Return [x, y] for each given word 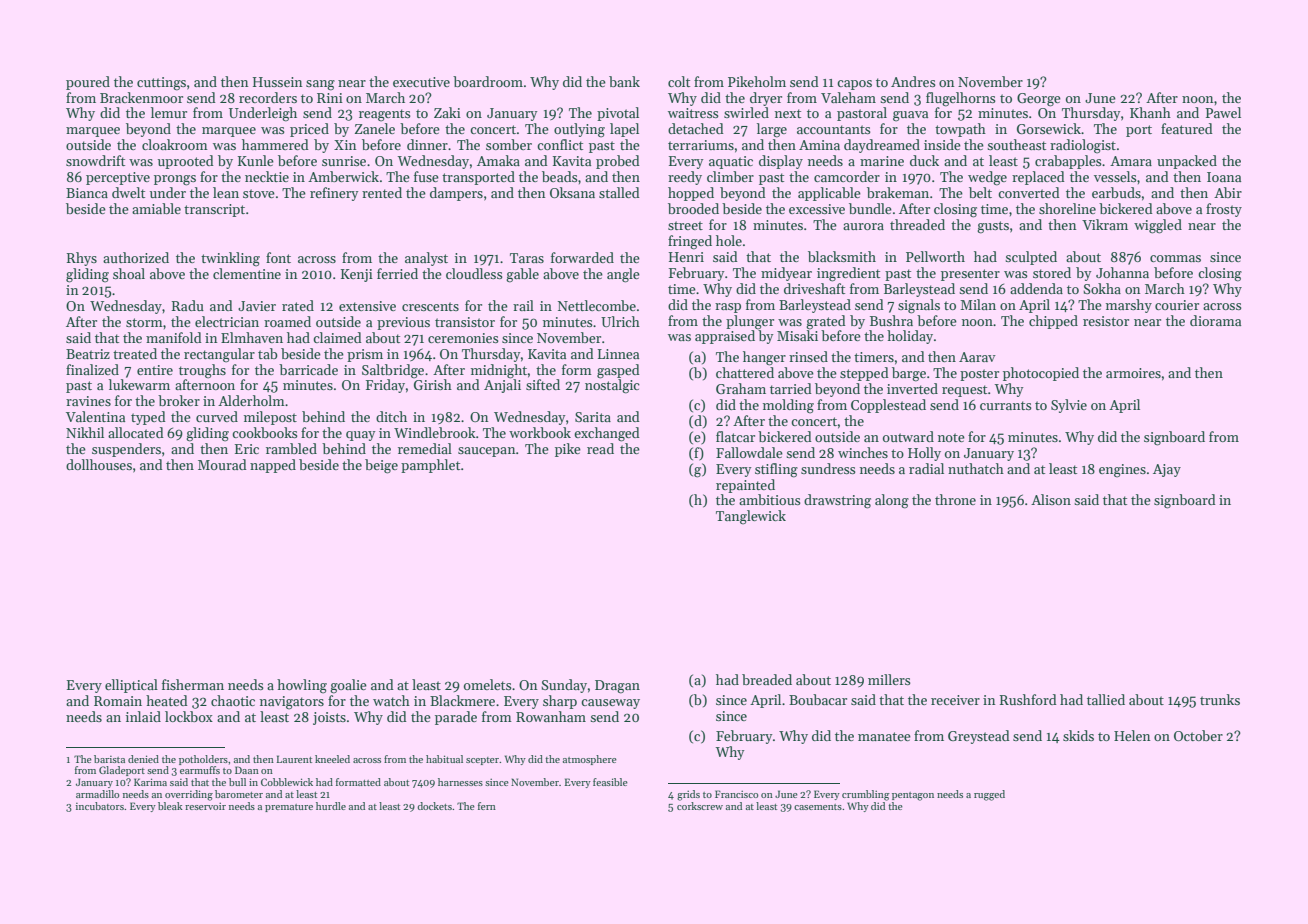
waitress [693, 113]
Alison [1051, 499]
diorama [1215, 320]
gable [522, 275]
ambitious [770, 499]
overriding [189, 795]
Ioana [1224, 177]
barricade [308, 369]
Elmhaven [252, 337]
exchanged [607, 434]
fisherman [193, 684]
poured [88, 83]
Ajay [1167, 470]
